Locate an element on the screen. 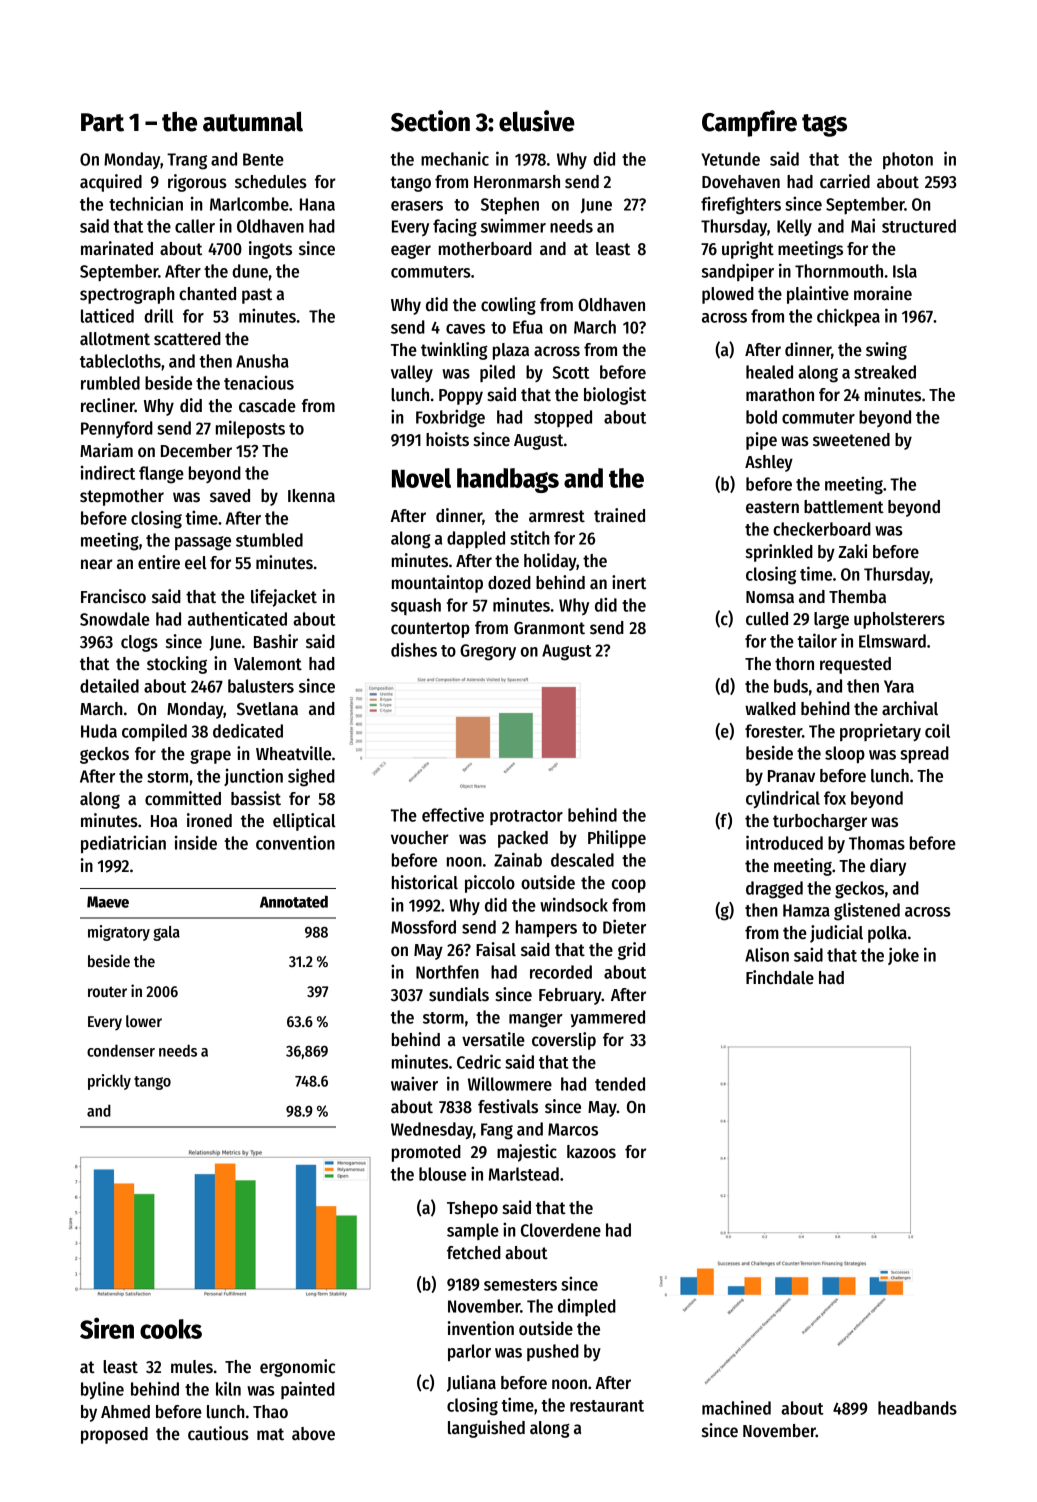  languished is located at coordinates (486, 1429).
